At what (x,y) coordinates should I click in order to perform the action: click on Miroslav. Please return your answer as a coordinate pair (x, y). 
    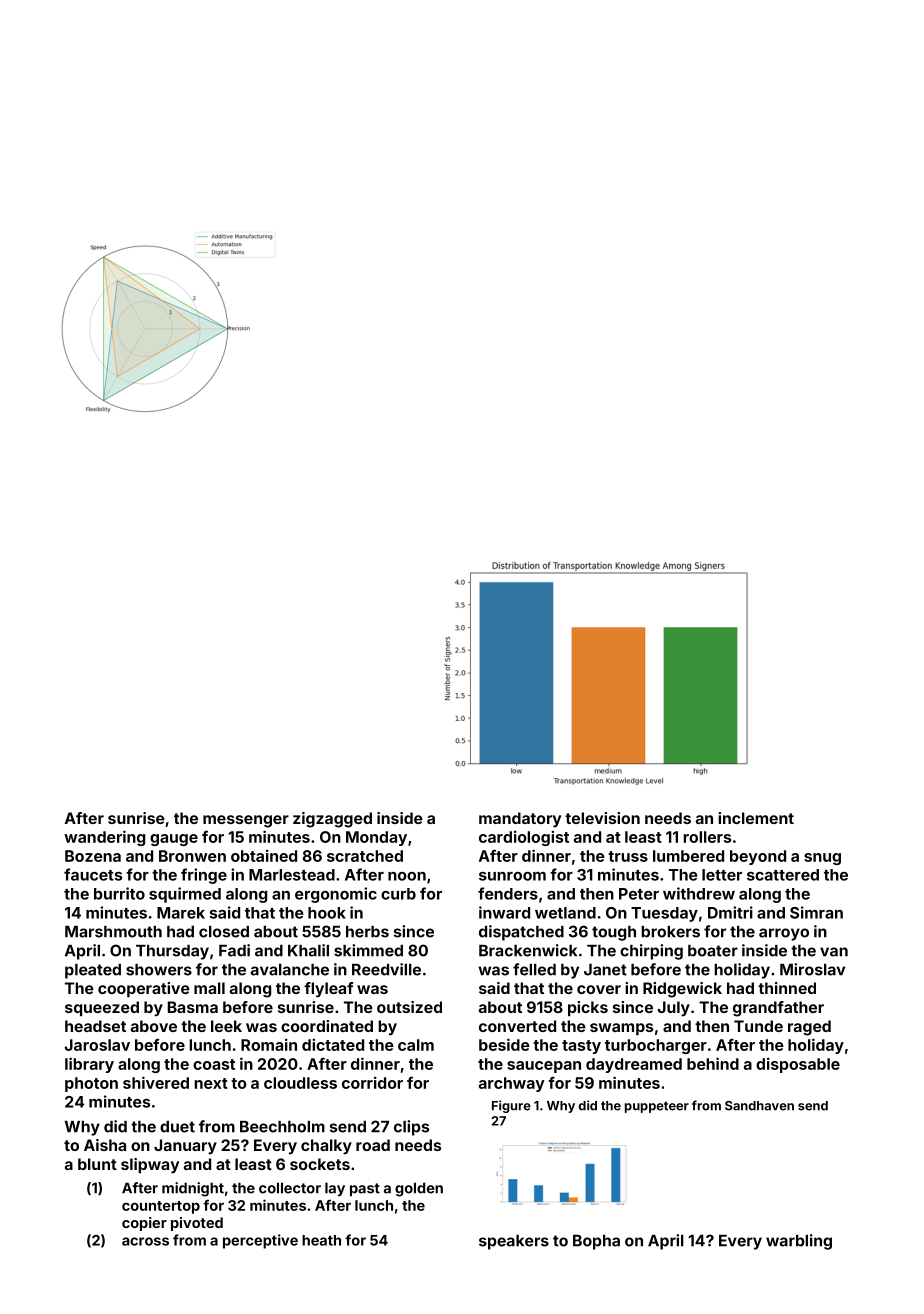
    Looking at the image, I should click on (812, 969).
